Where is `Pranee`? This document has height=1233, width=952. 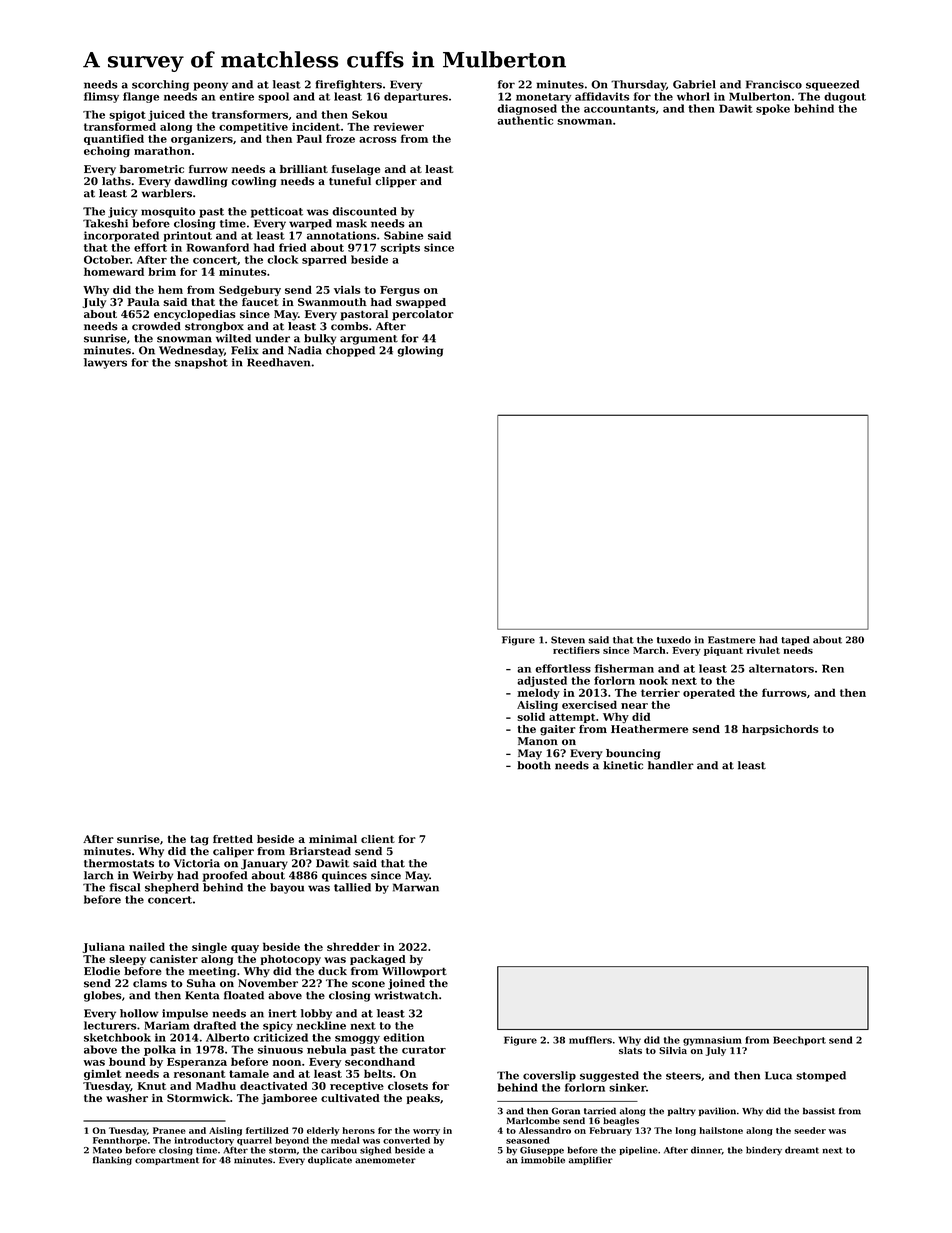
Pranee is located at coordinates (169, 1130).
